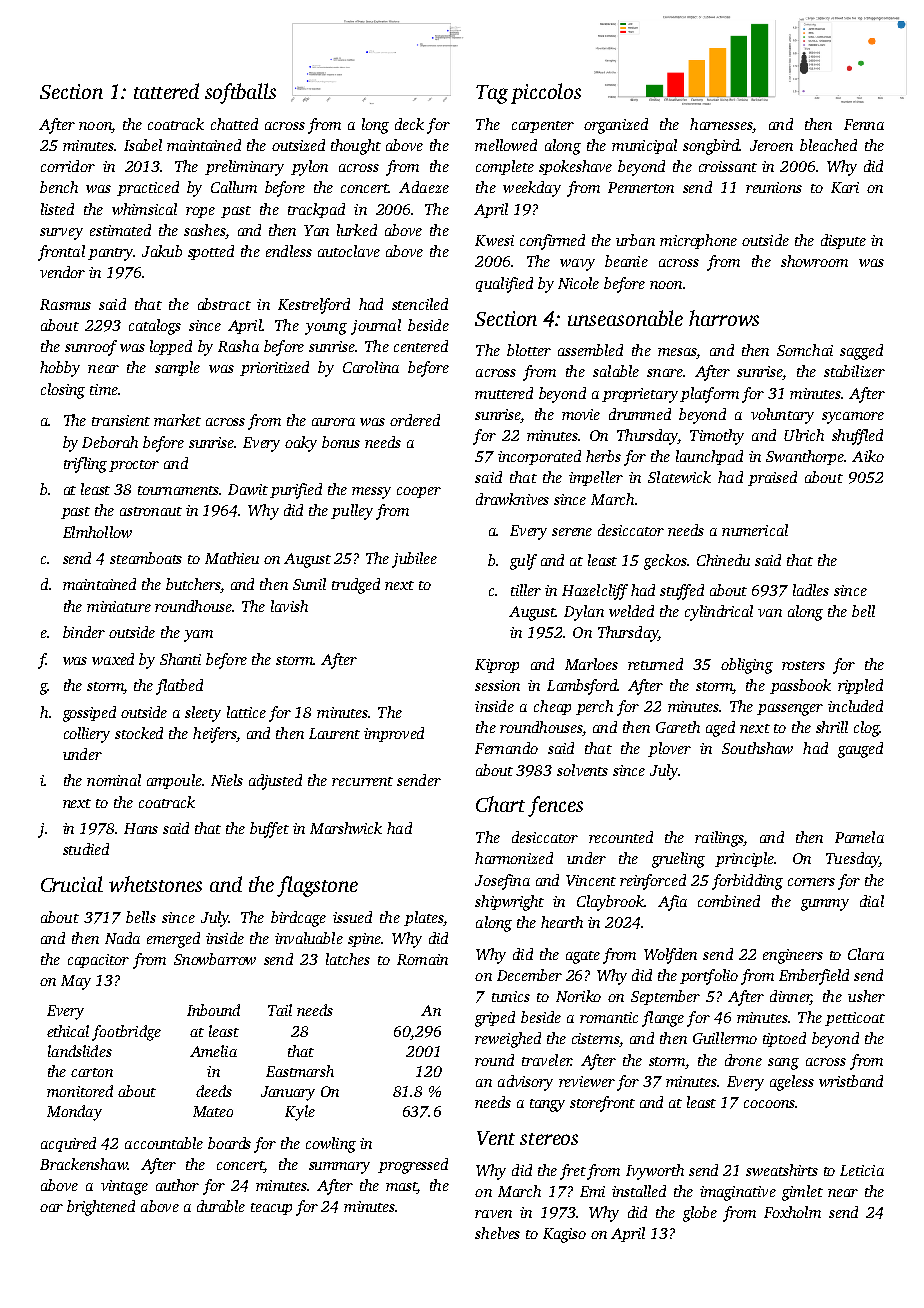 The height and width of the document is (1308, 924). I want to click on passenger, so click(790, 710).
